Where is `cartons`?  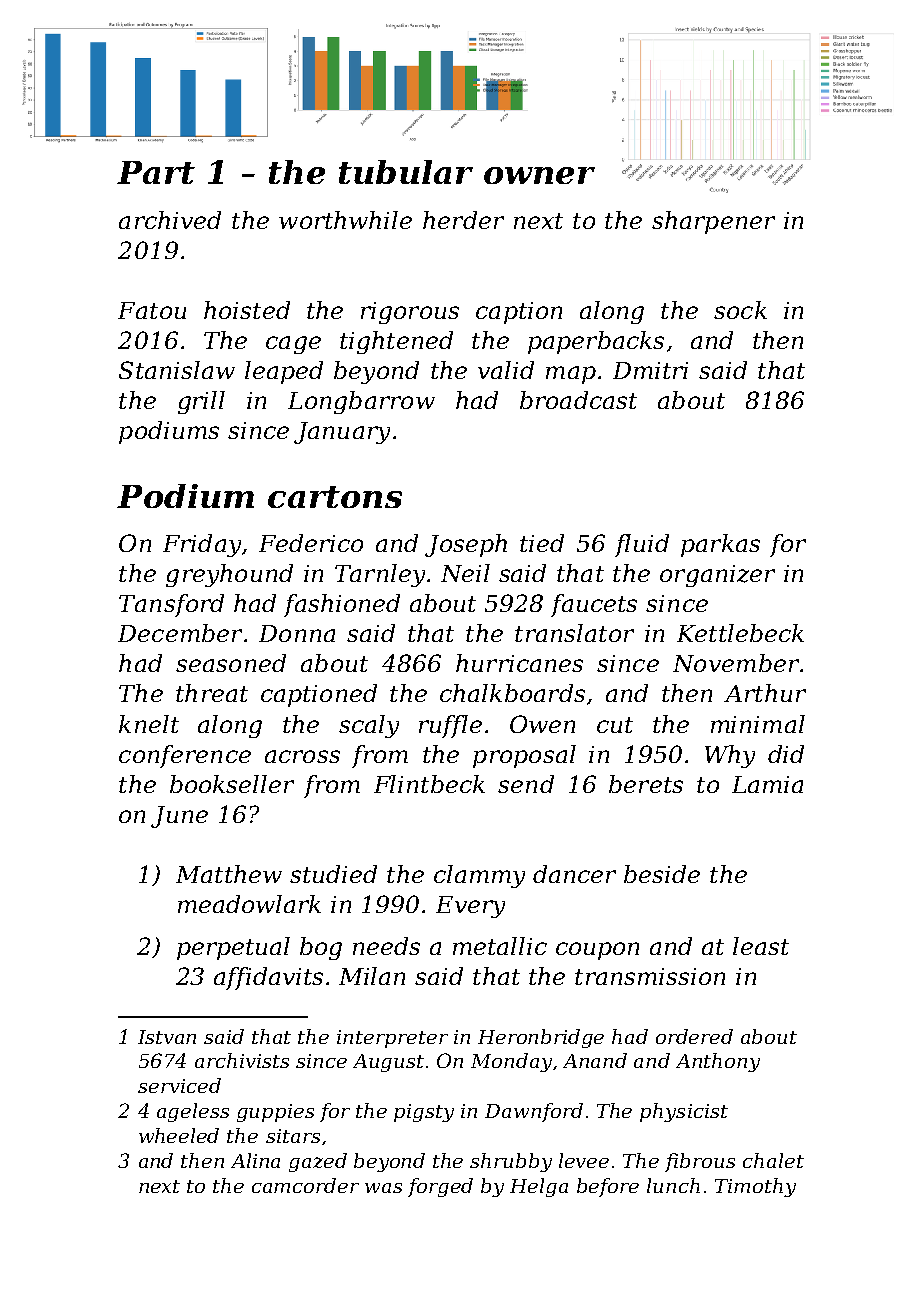 cartons is located at coordinates (335, 497).
